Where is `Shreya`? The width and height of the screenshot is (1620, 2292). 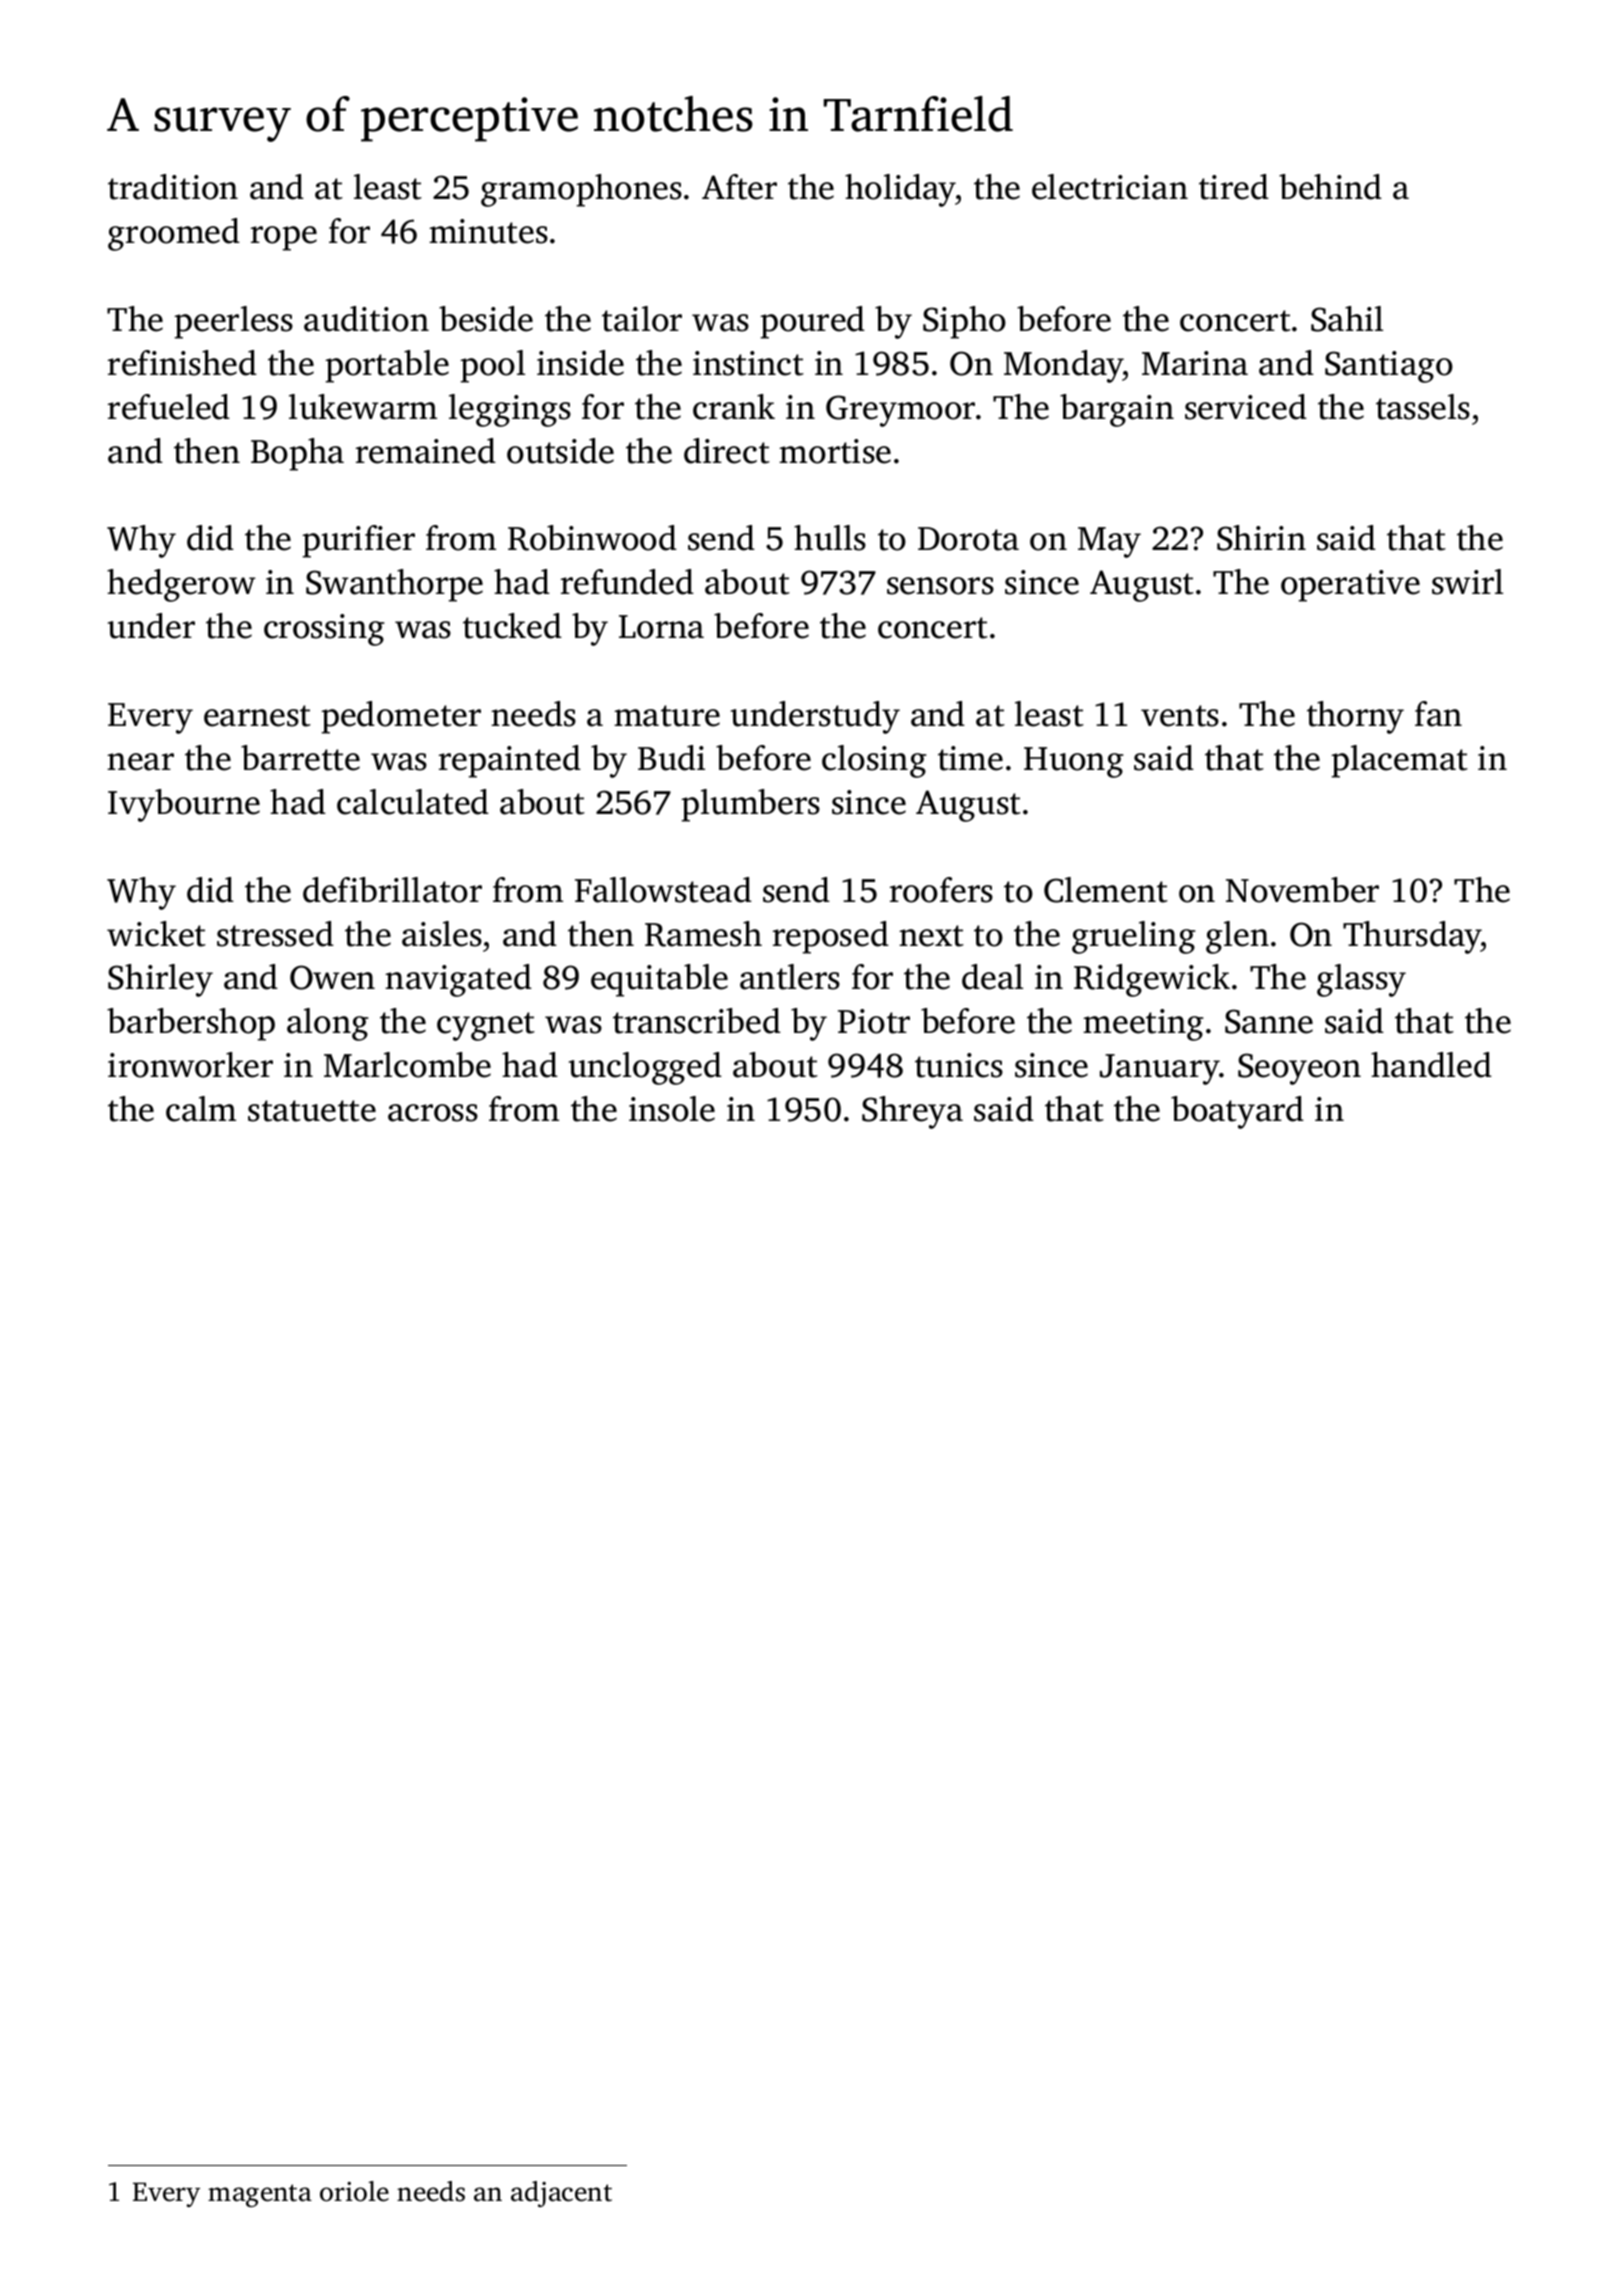 Shreya is located at coordinates (912, 1112).
